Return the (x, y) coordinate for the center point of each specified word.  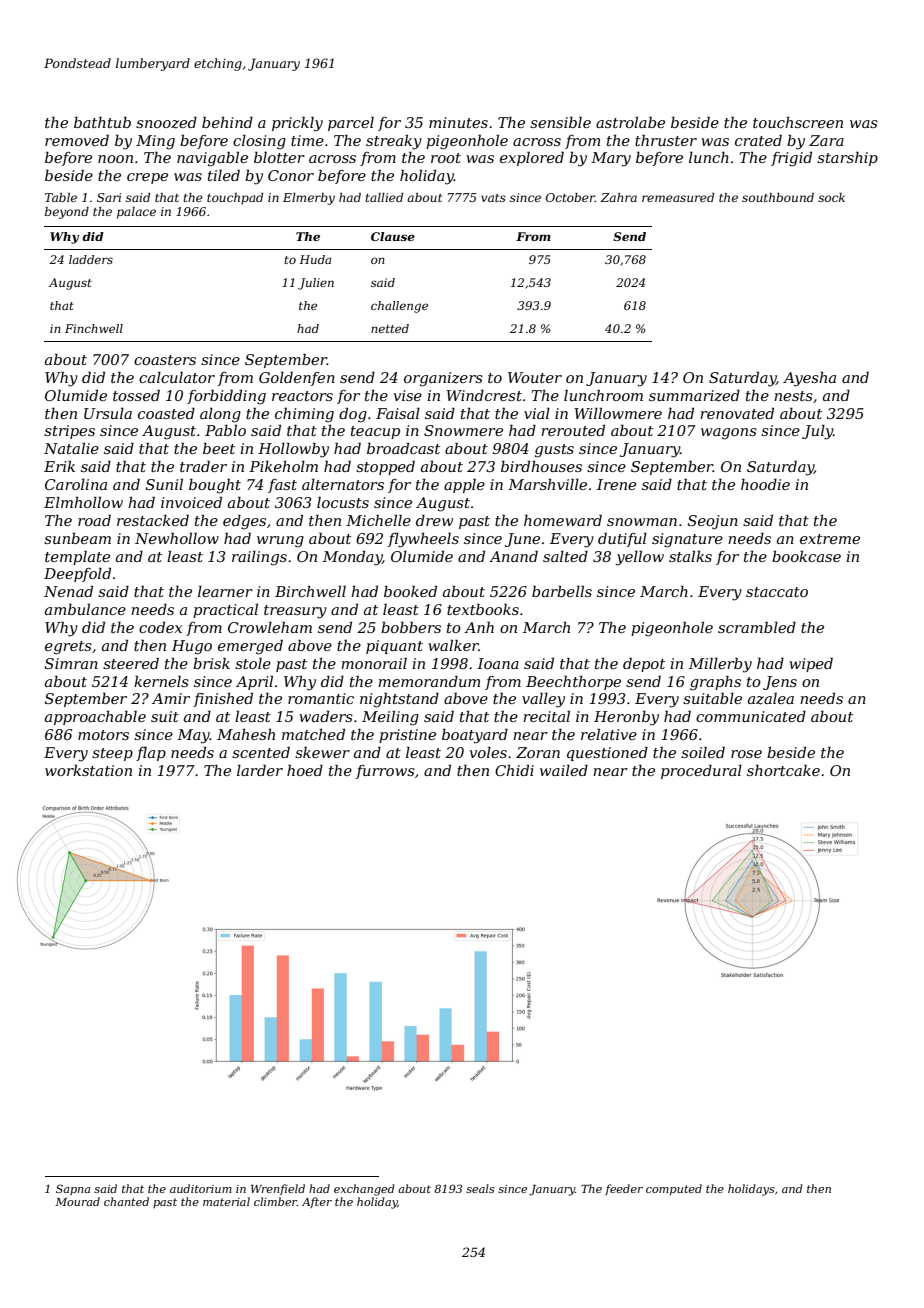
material (226, 1201)
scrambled (757, 627)
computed (674, 1190)
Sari (109, 197)
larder (260, 770)
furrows (385, 772)
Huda (315, 259)
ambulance (85, 609)
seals (480, 1188)
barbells (562, 591)
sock (831, 197)
